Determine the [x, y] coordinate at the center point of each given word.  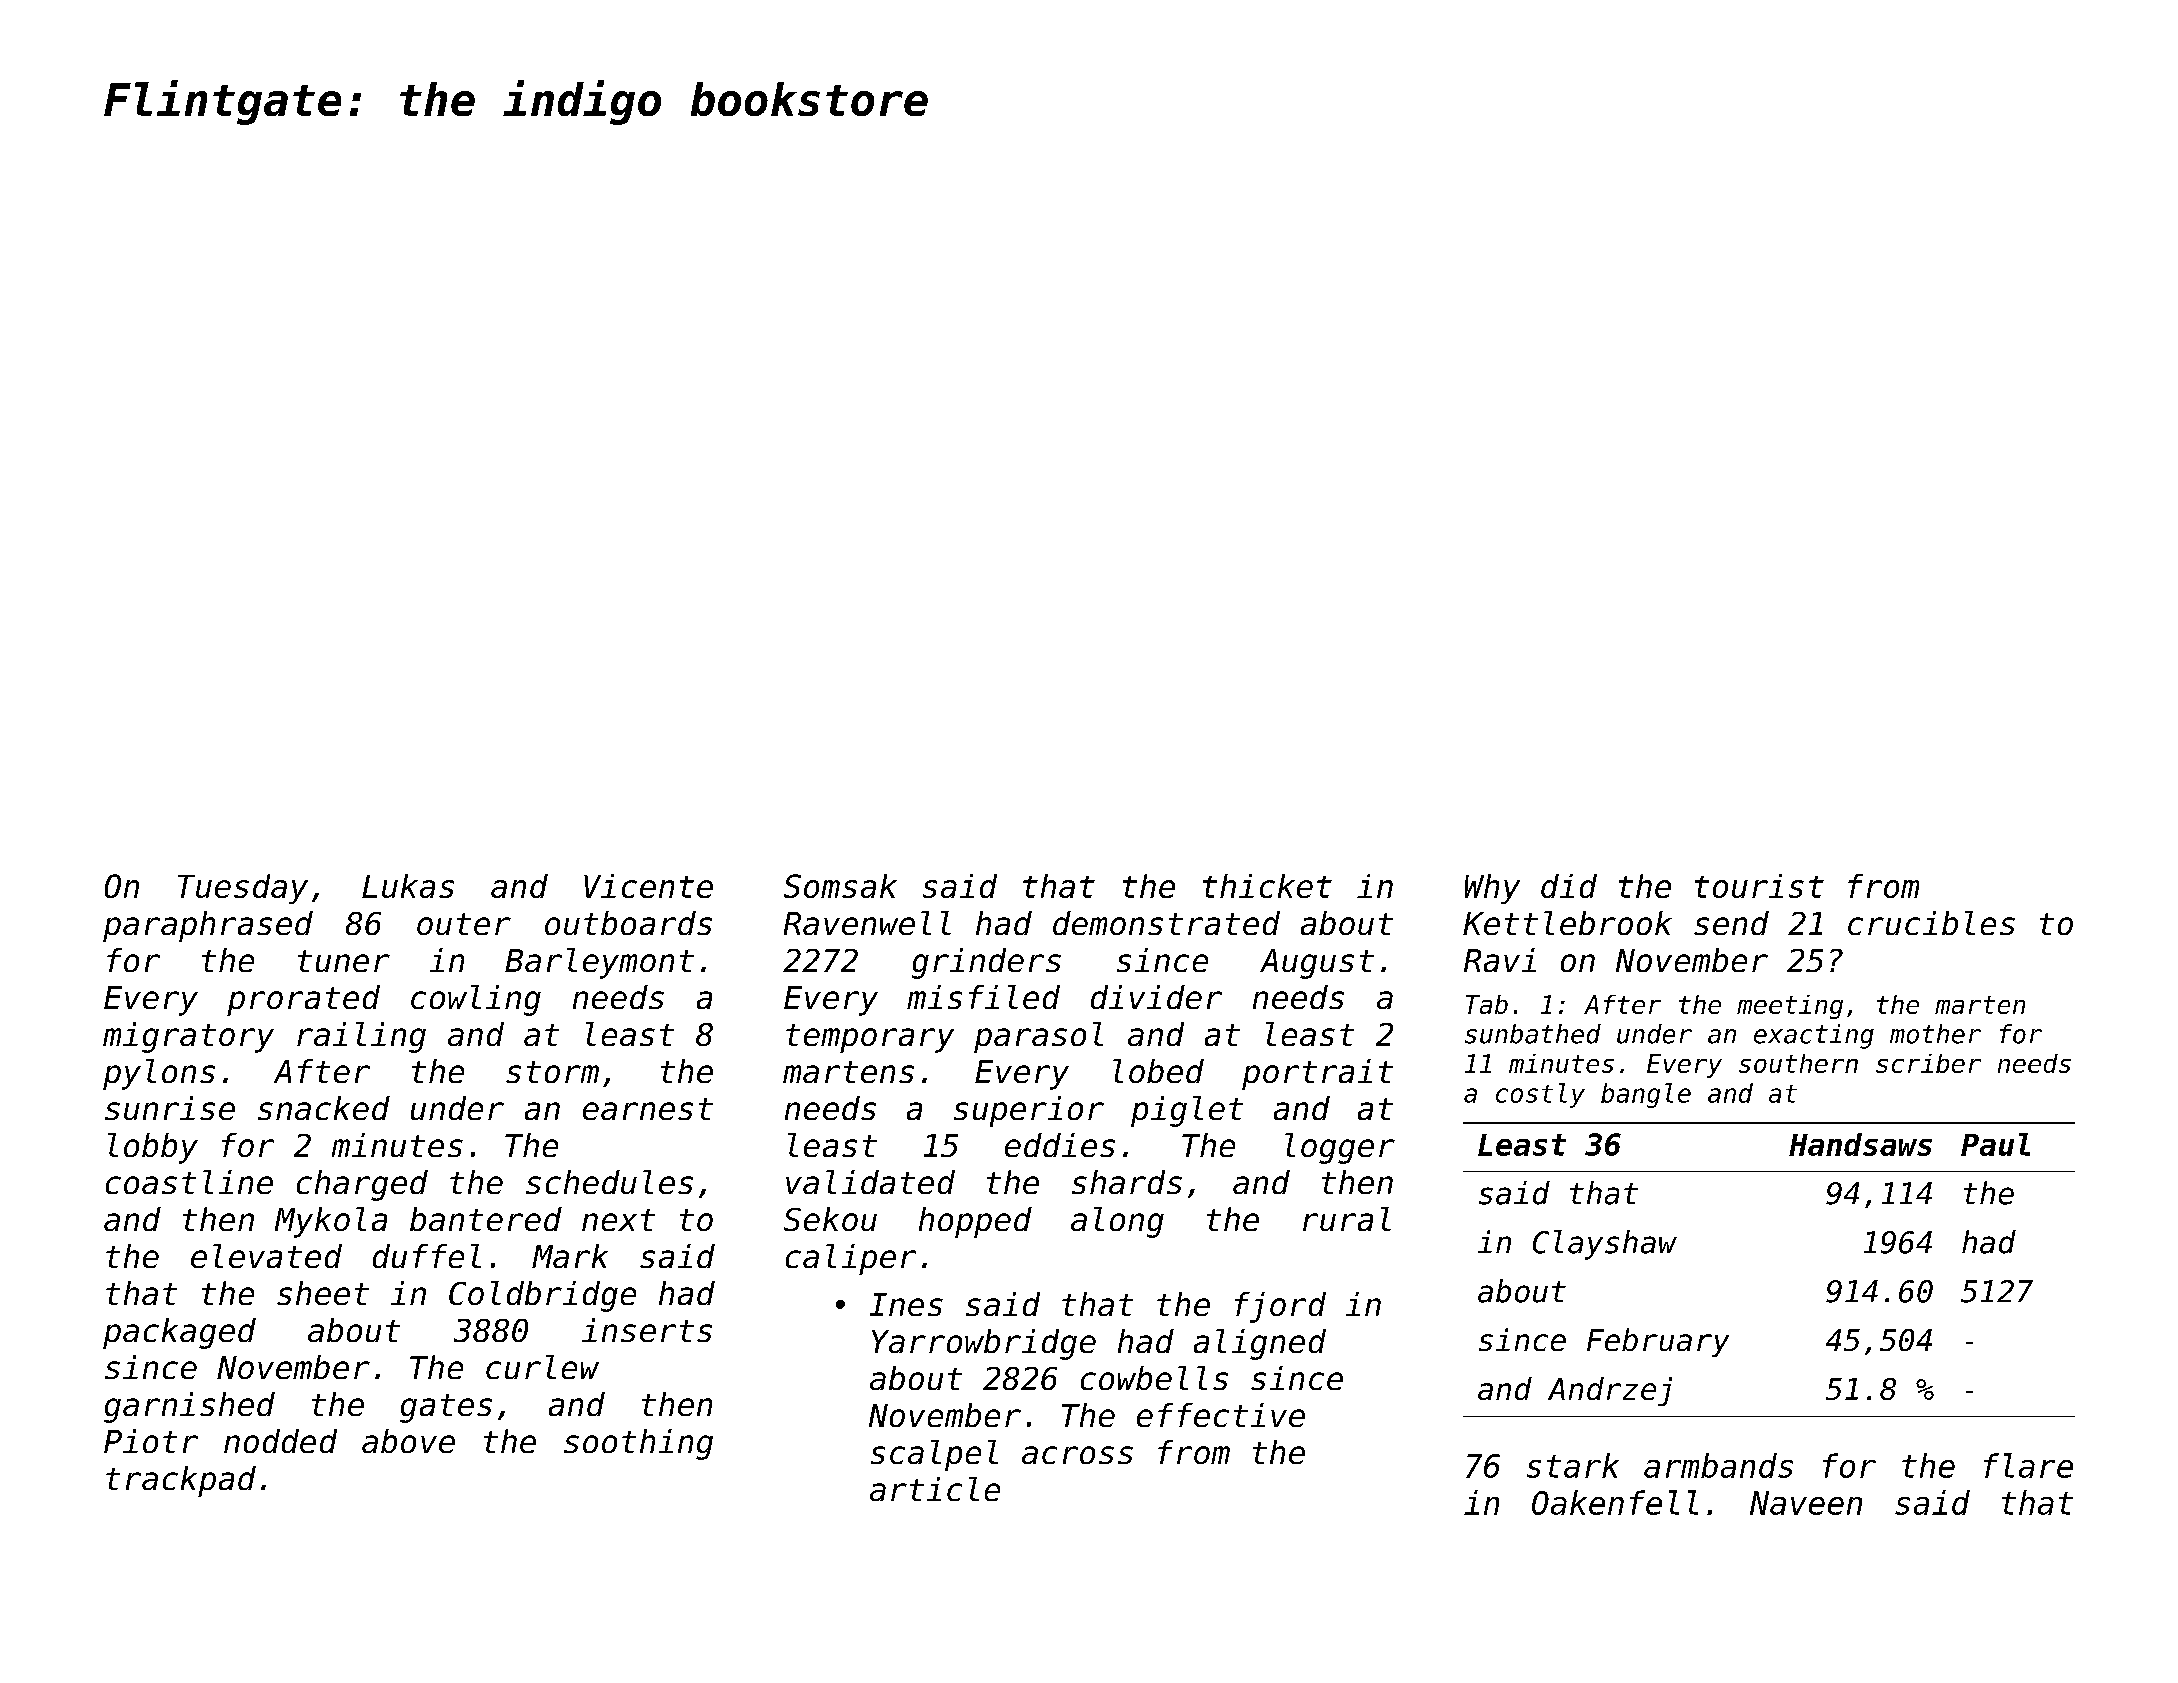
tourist [1759, 886]
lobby [153, 1148]
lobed [1158, 1071]
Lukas [408, 886]
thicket [1267, 886]
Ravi [1500, 960]
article [935, 1489]
